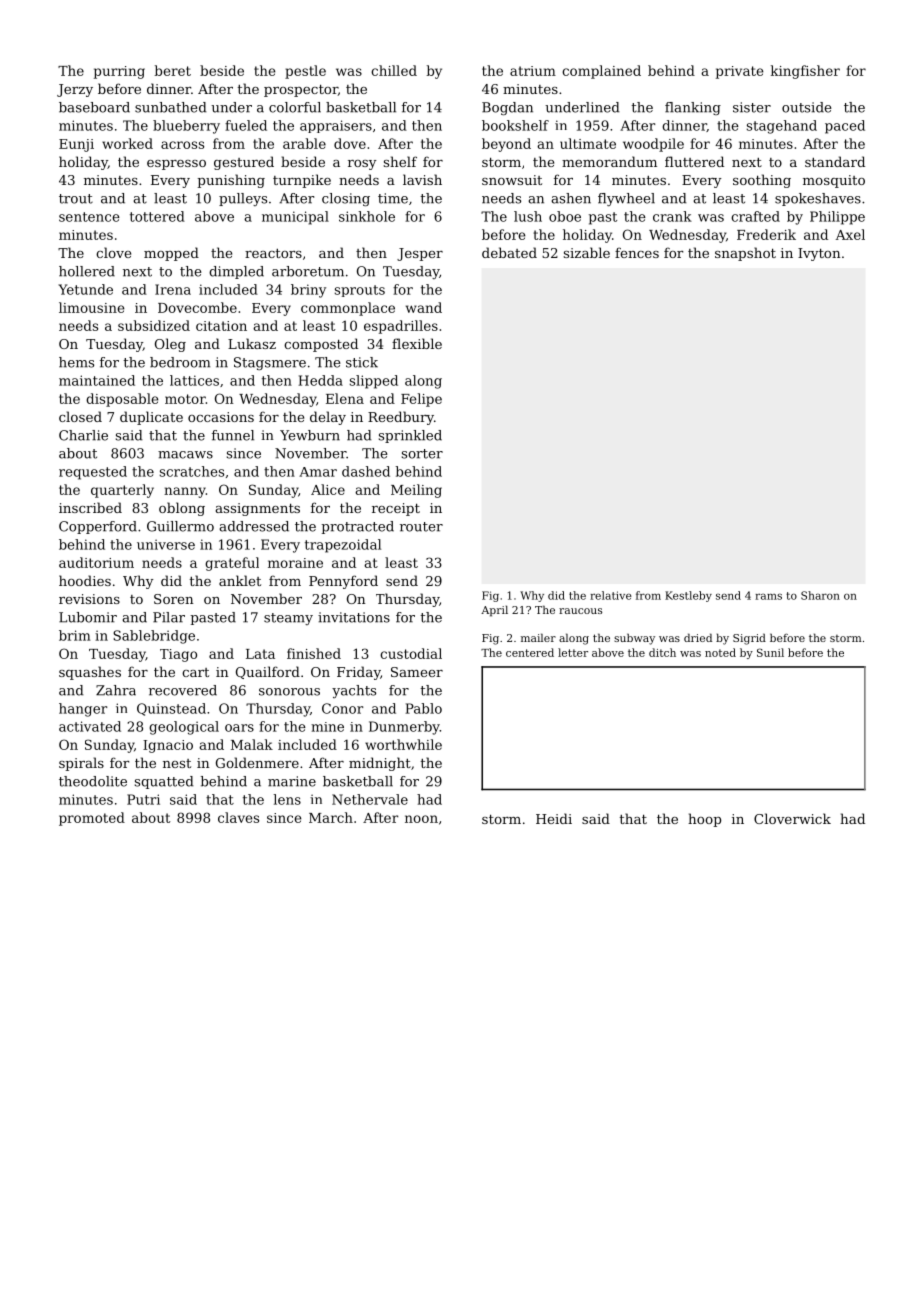 The width and height of the document is (924, 1308). Describe the element at coordinates (820, 595) in the document. I see `Sharon` at that location.
